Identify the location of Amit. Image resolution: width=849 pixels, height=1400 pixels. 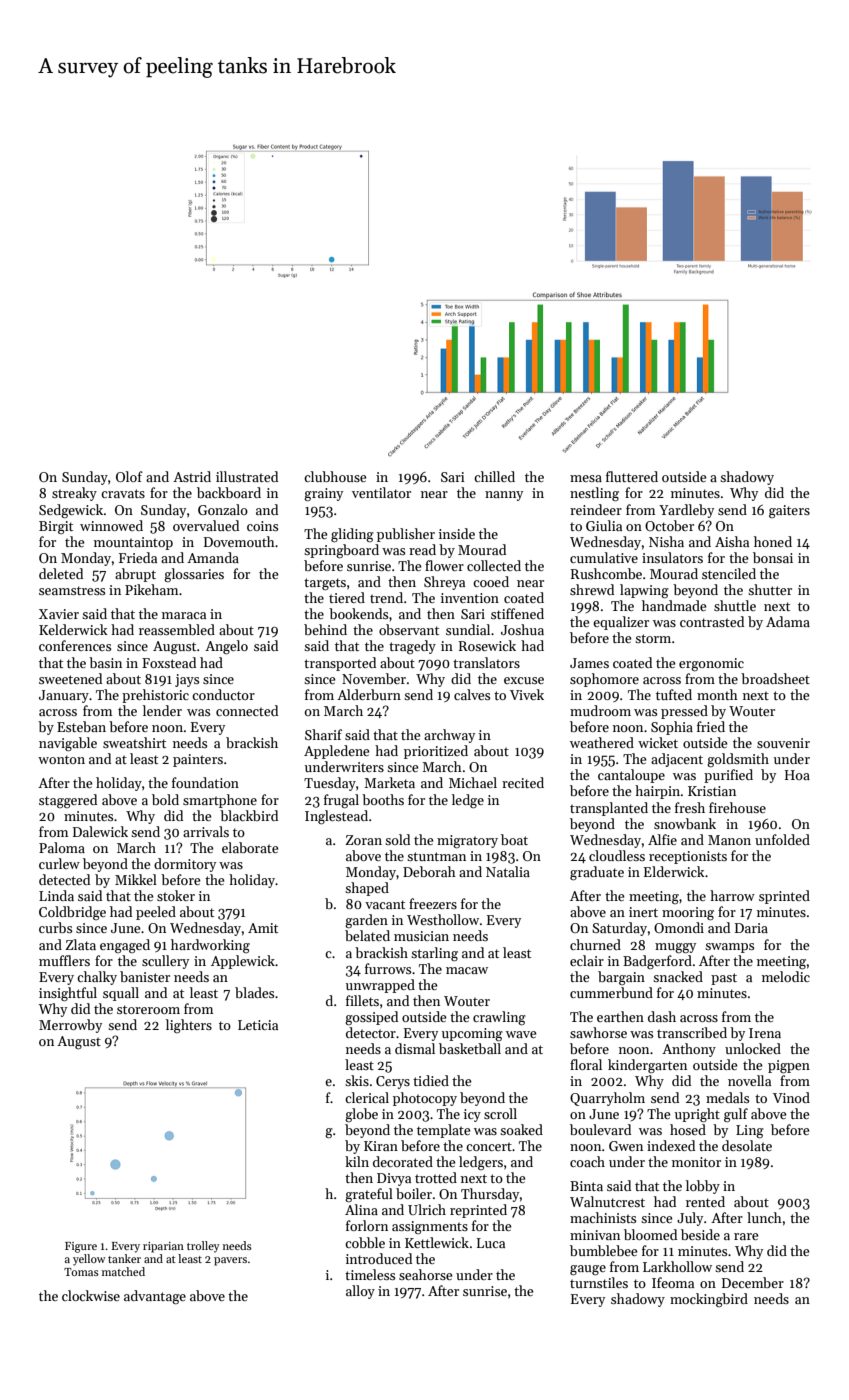
(263, 928).
